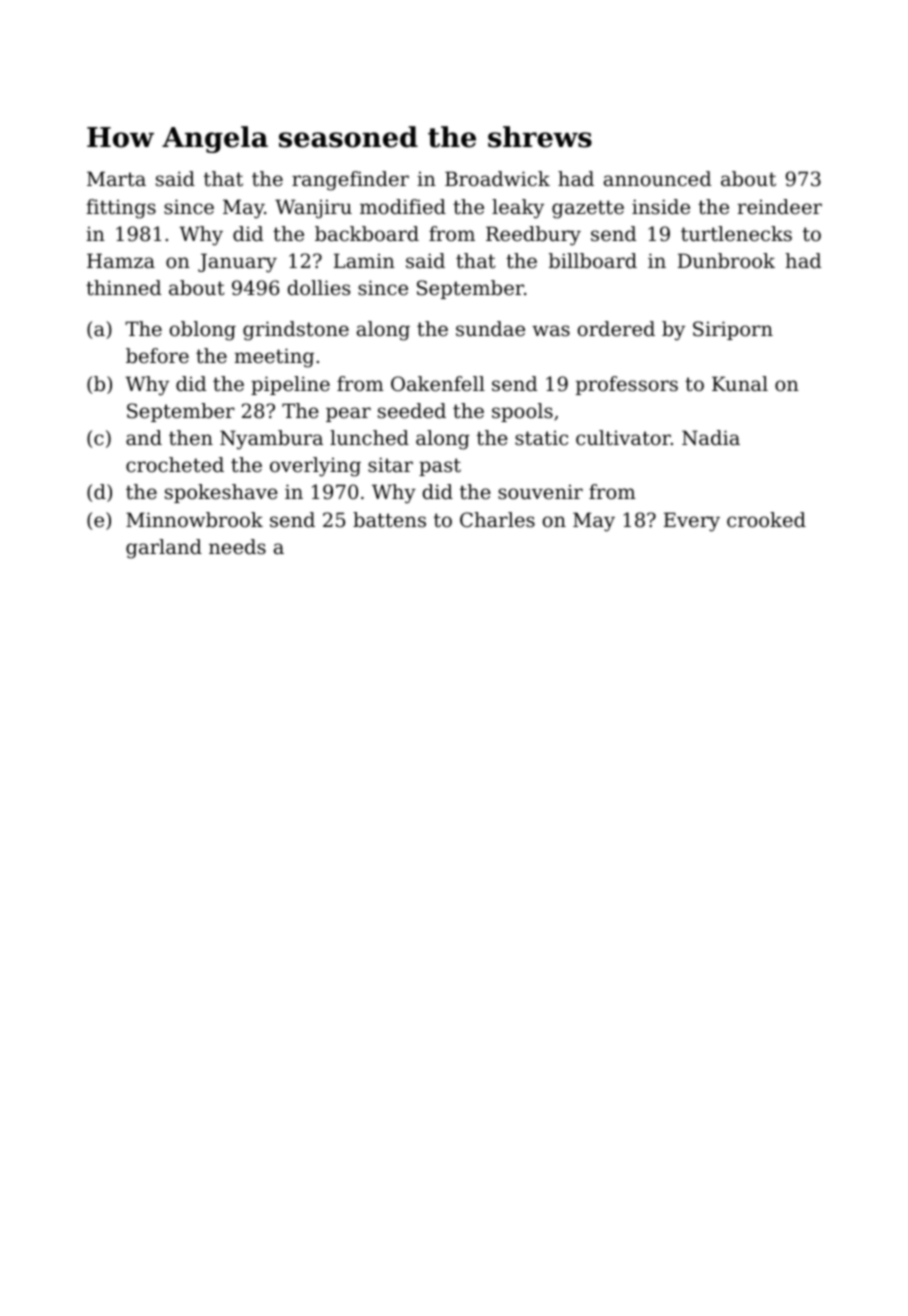 This document has height=1316, width=908. I want to click on backboard, so click(367, 234).
